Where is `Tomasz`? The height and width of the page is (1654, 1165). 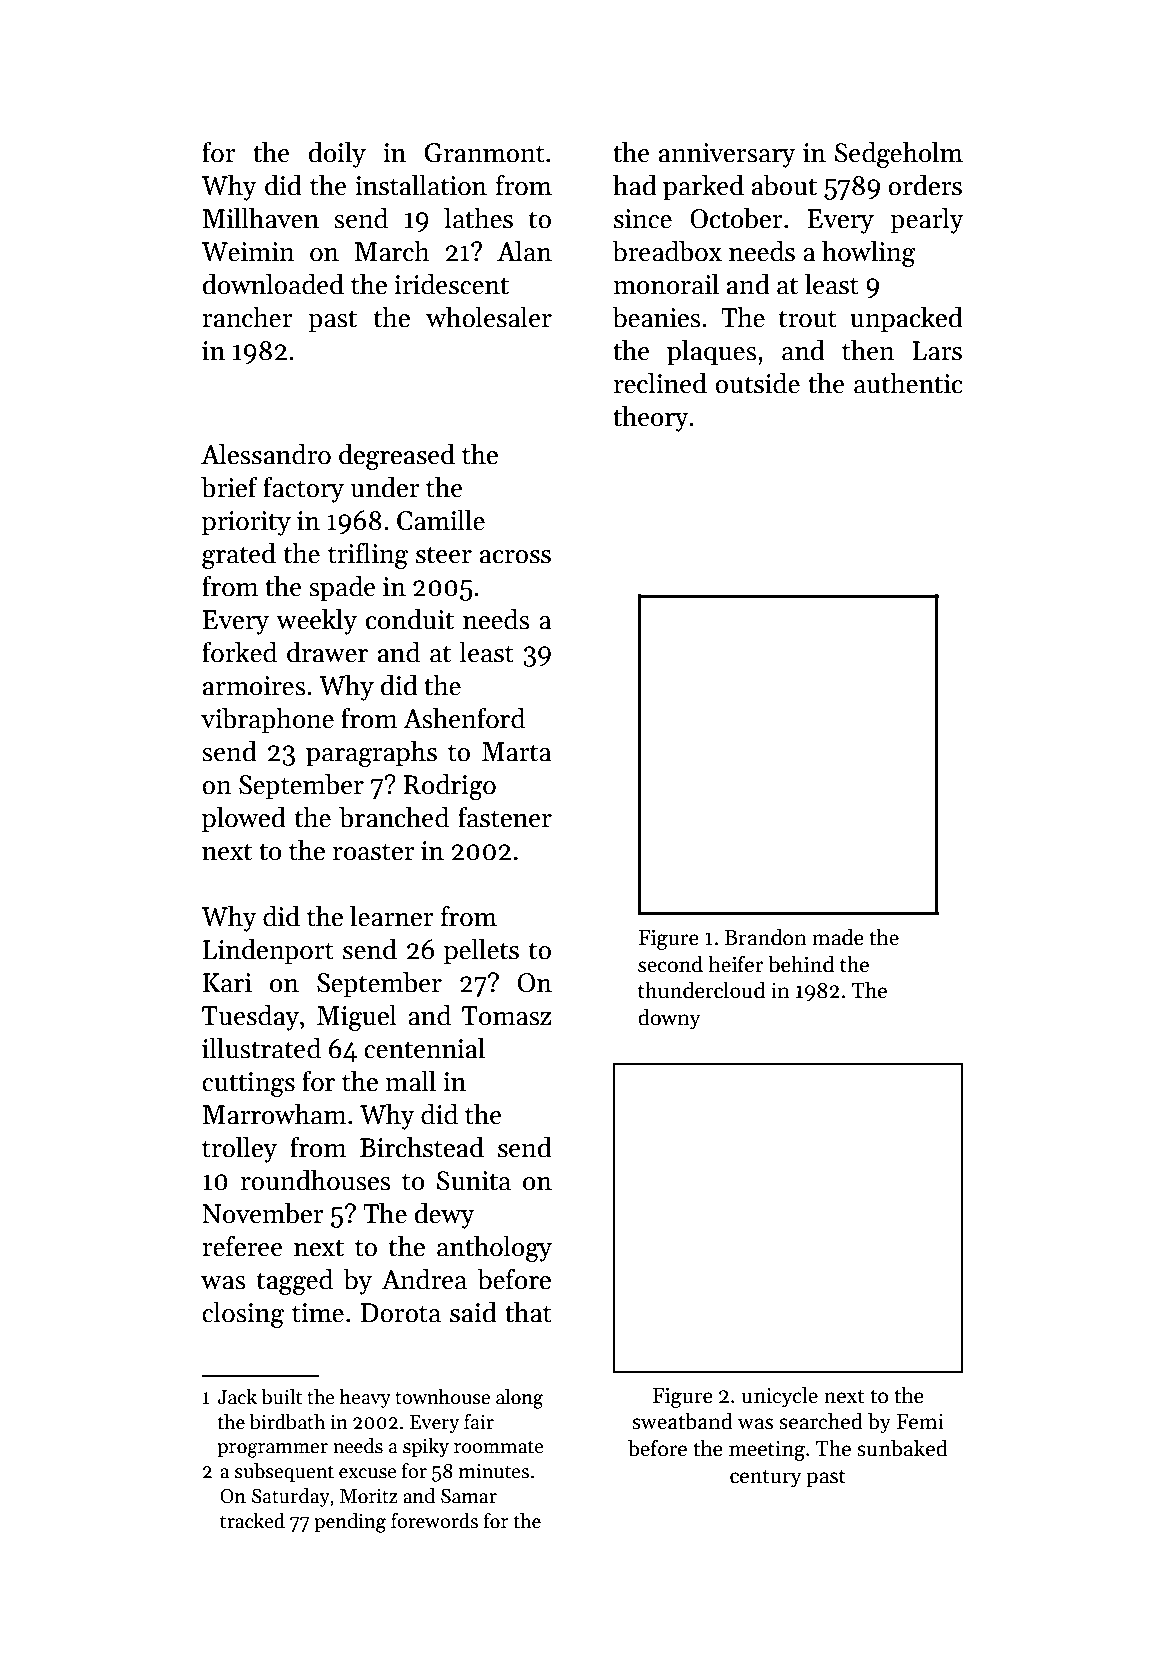
Tomasz is located at coordinates (506, 1016).
